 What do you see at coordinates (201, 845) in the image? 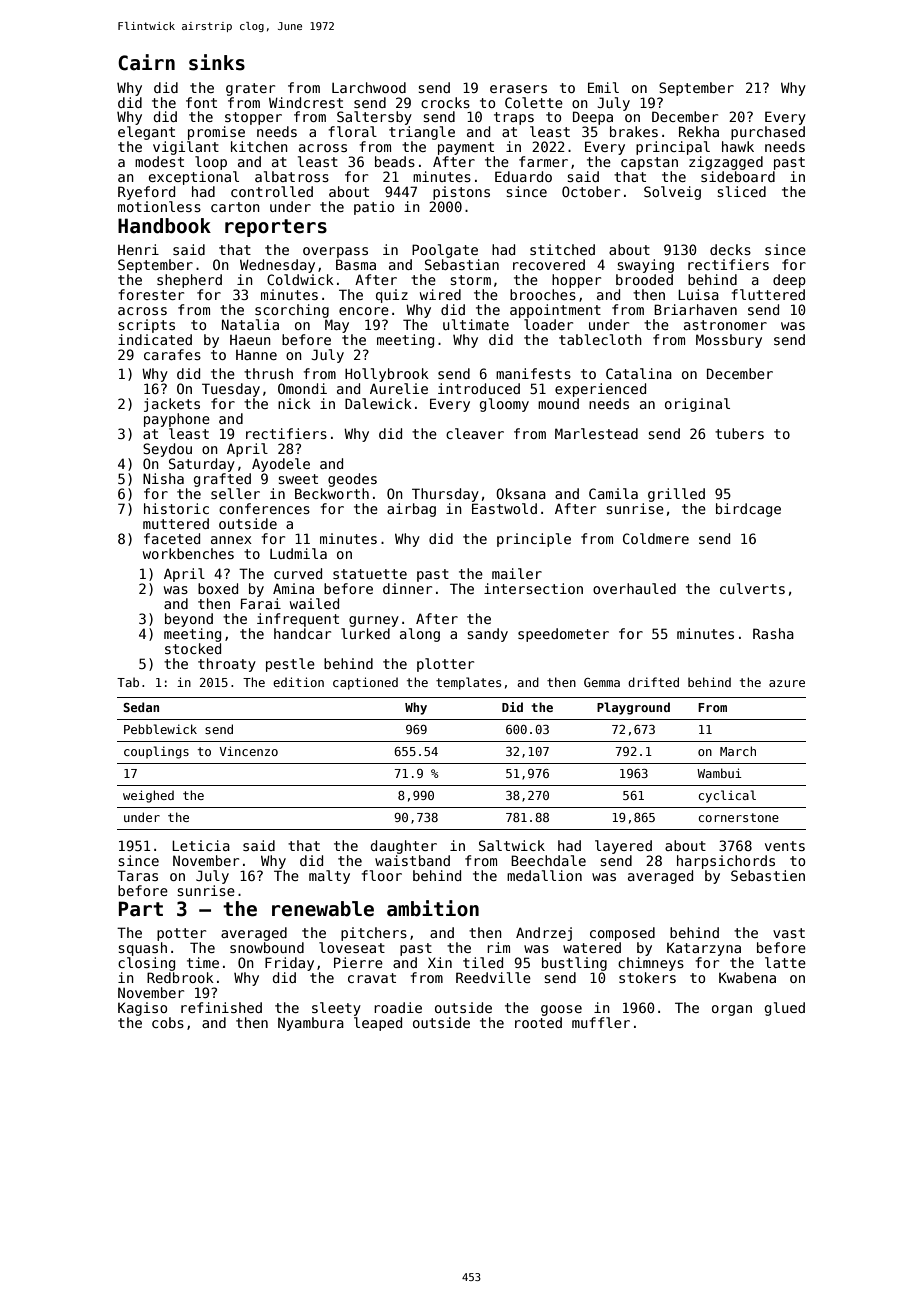
I see `Leticia` at bounding box center [201, 845].
